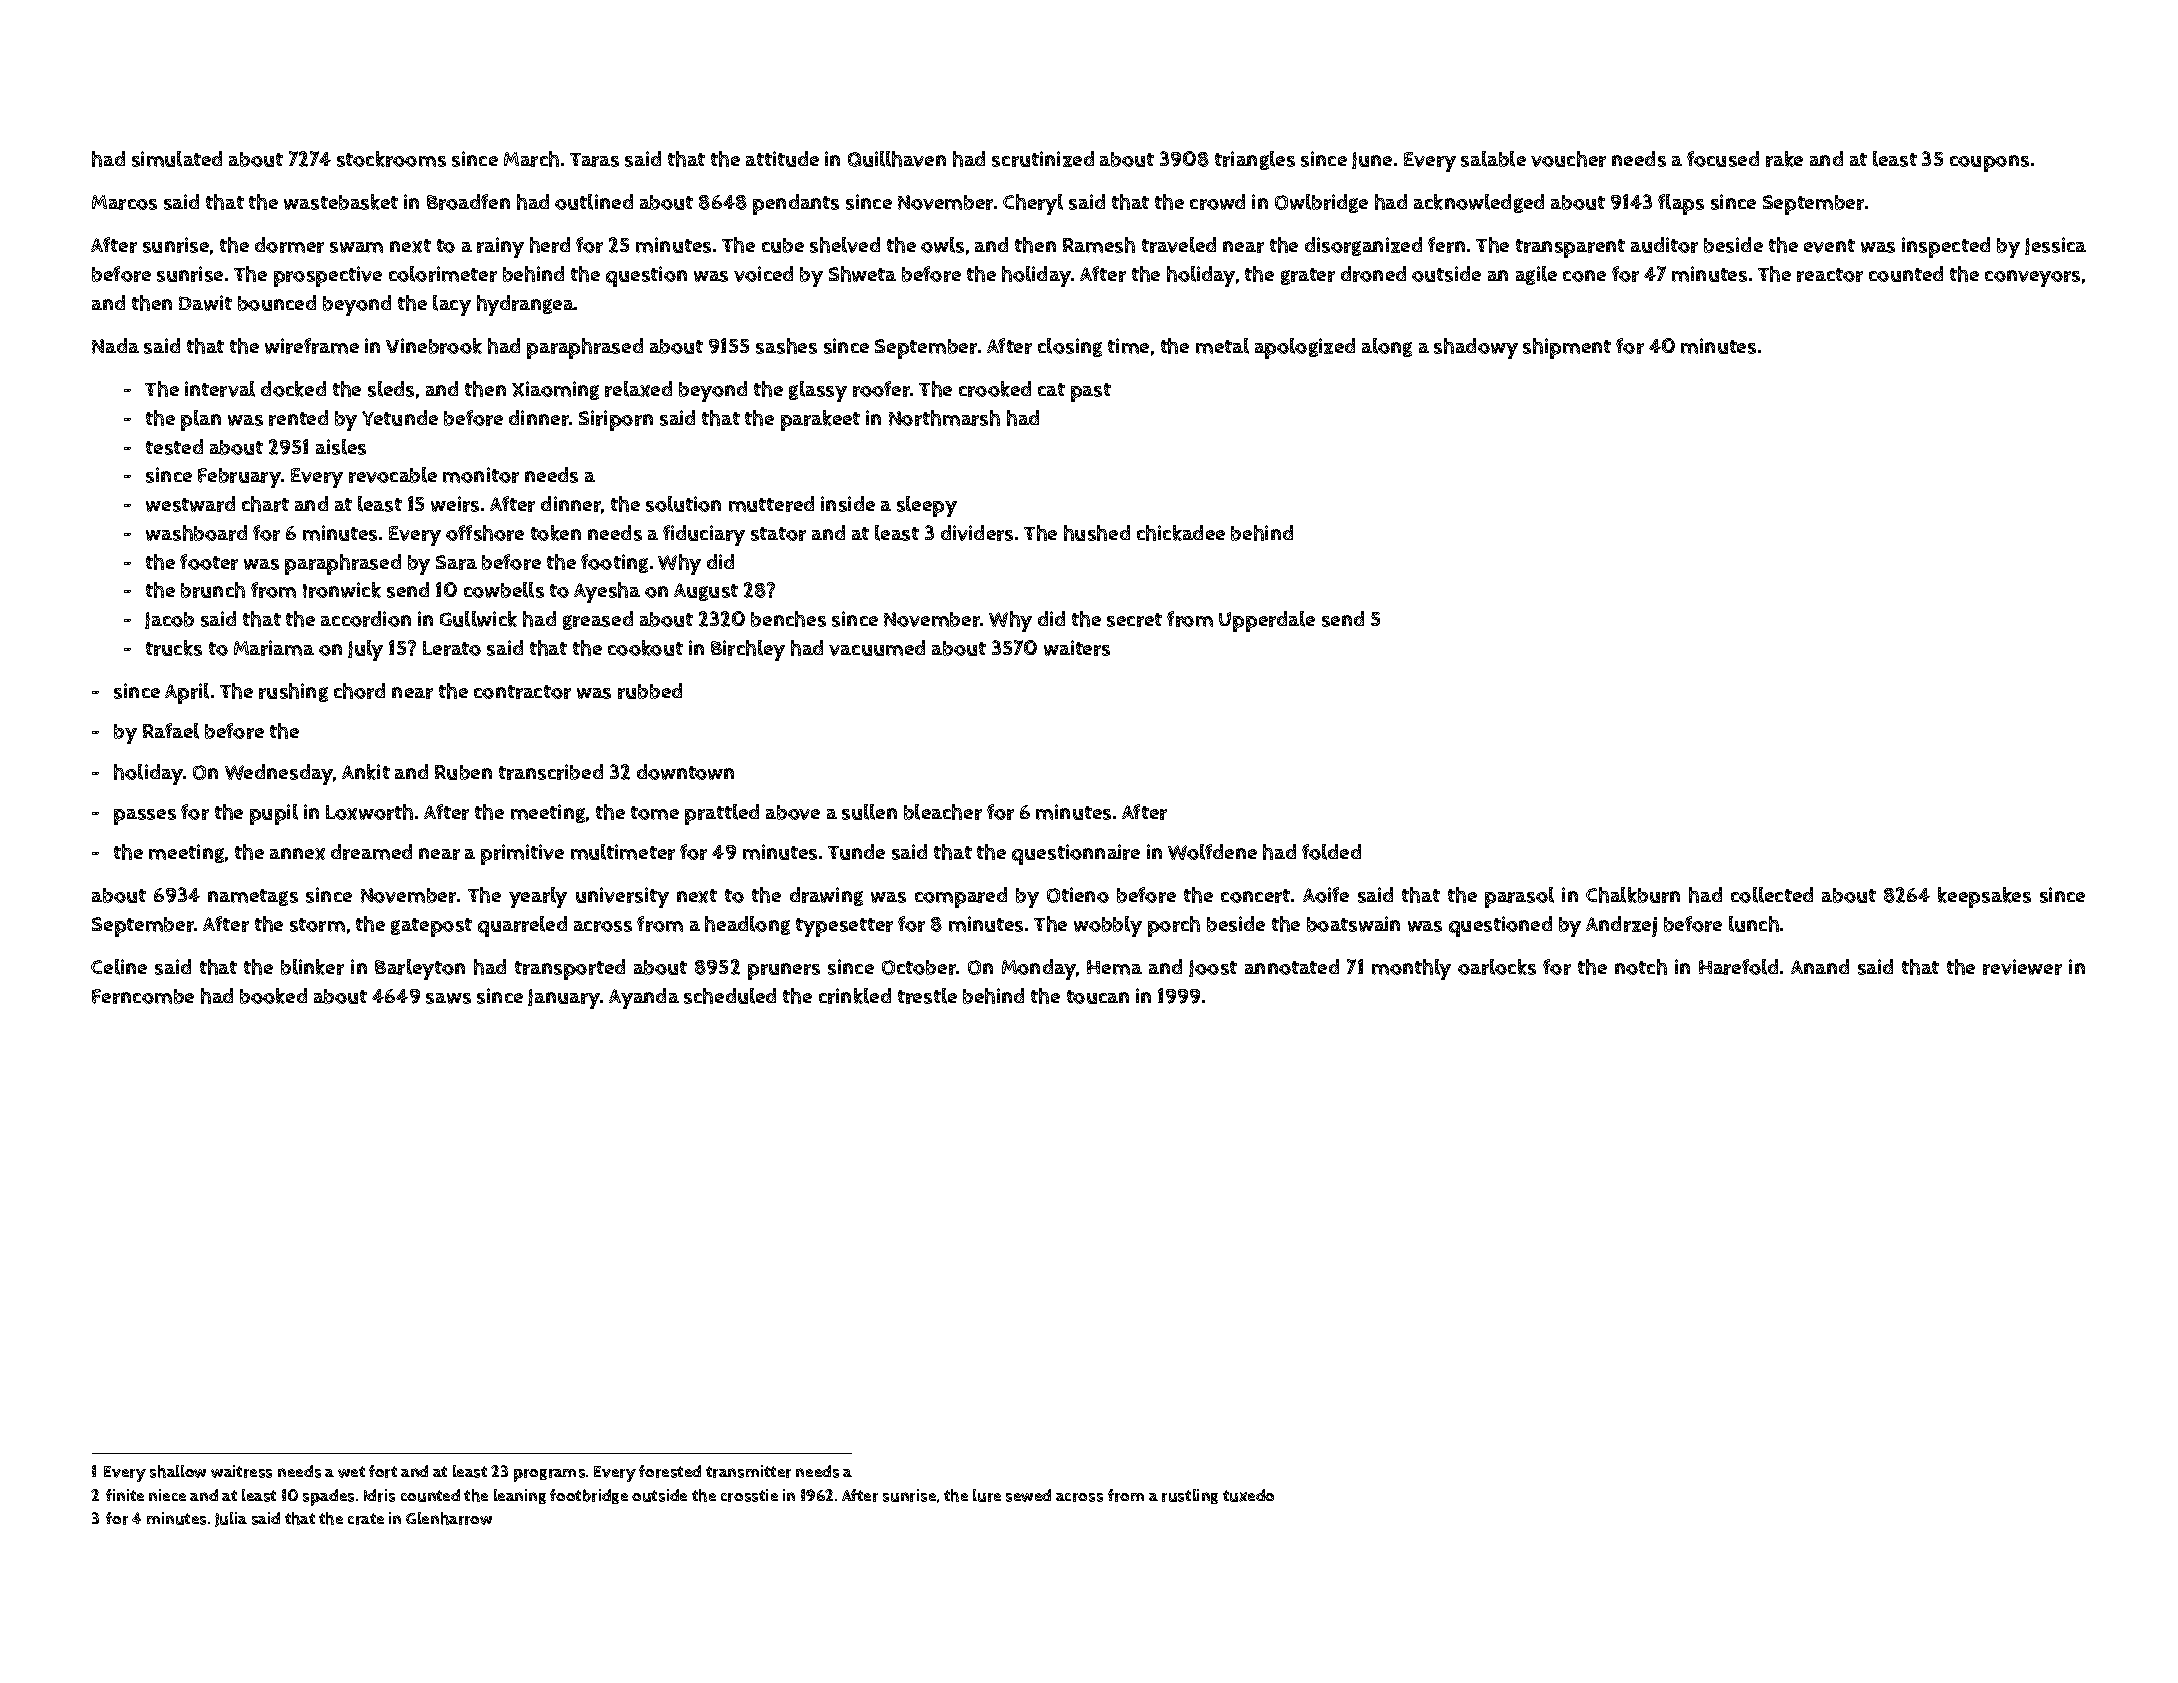 The image size is (2178, 1683). What do you see at coordinates (1830, 275) in the page?
I see `reactor` at bounding box center [1830, 275].
